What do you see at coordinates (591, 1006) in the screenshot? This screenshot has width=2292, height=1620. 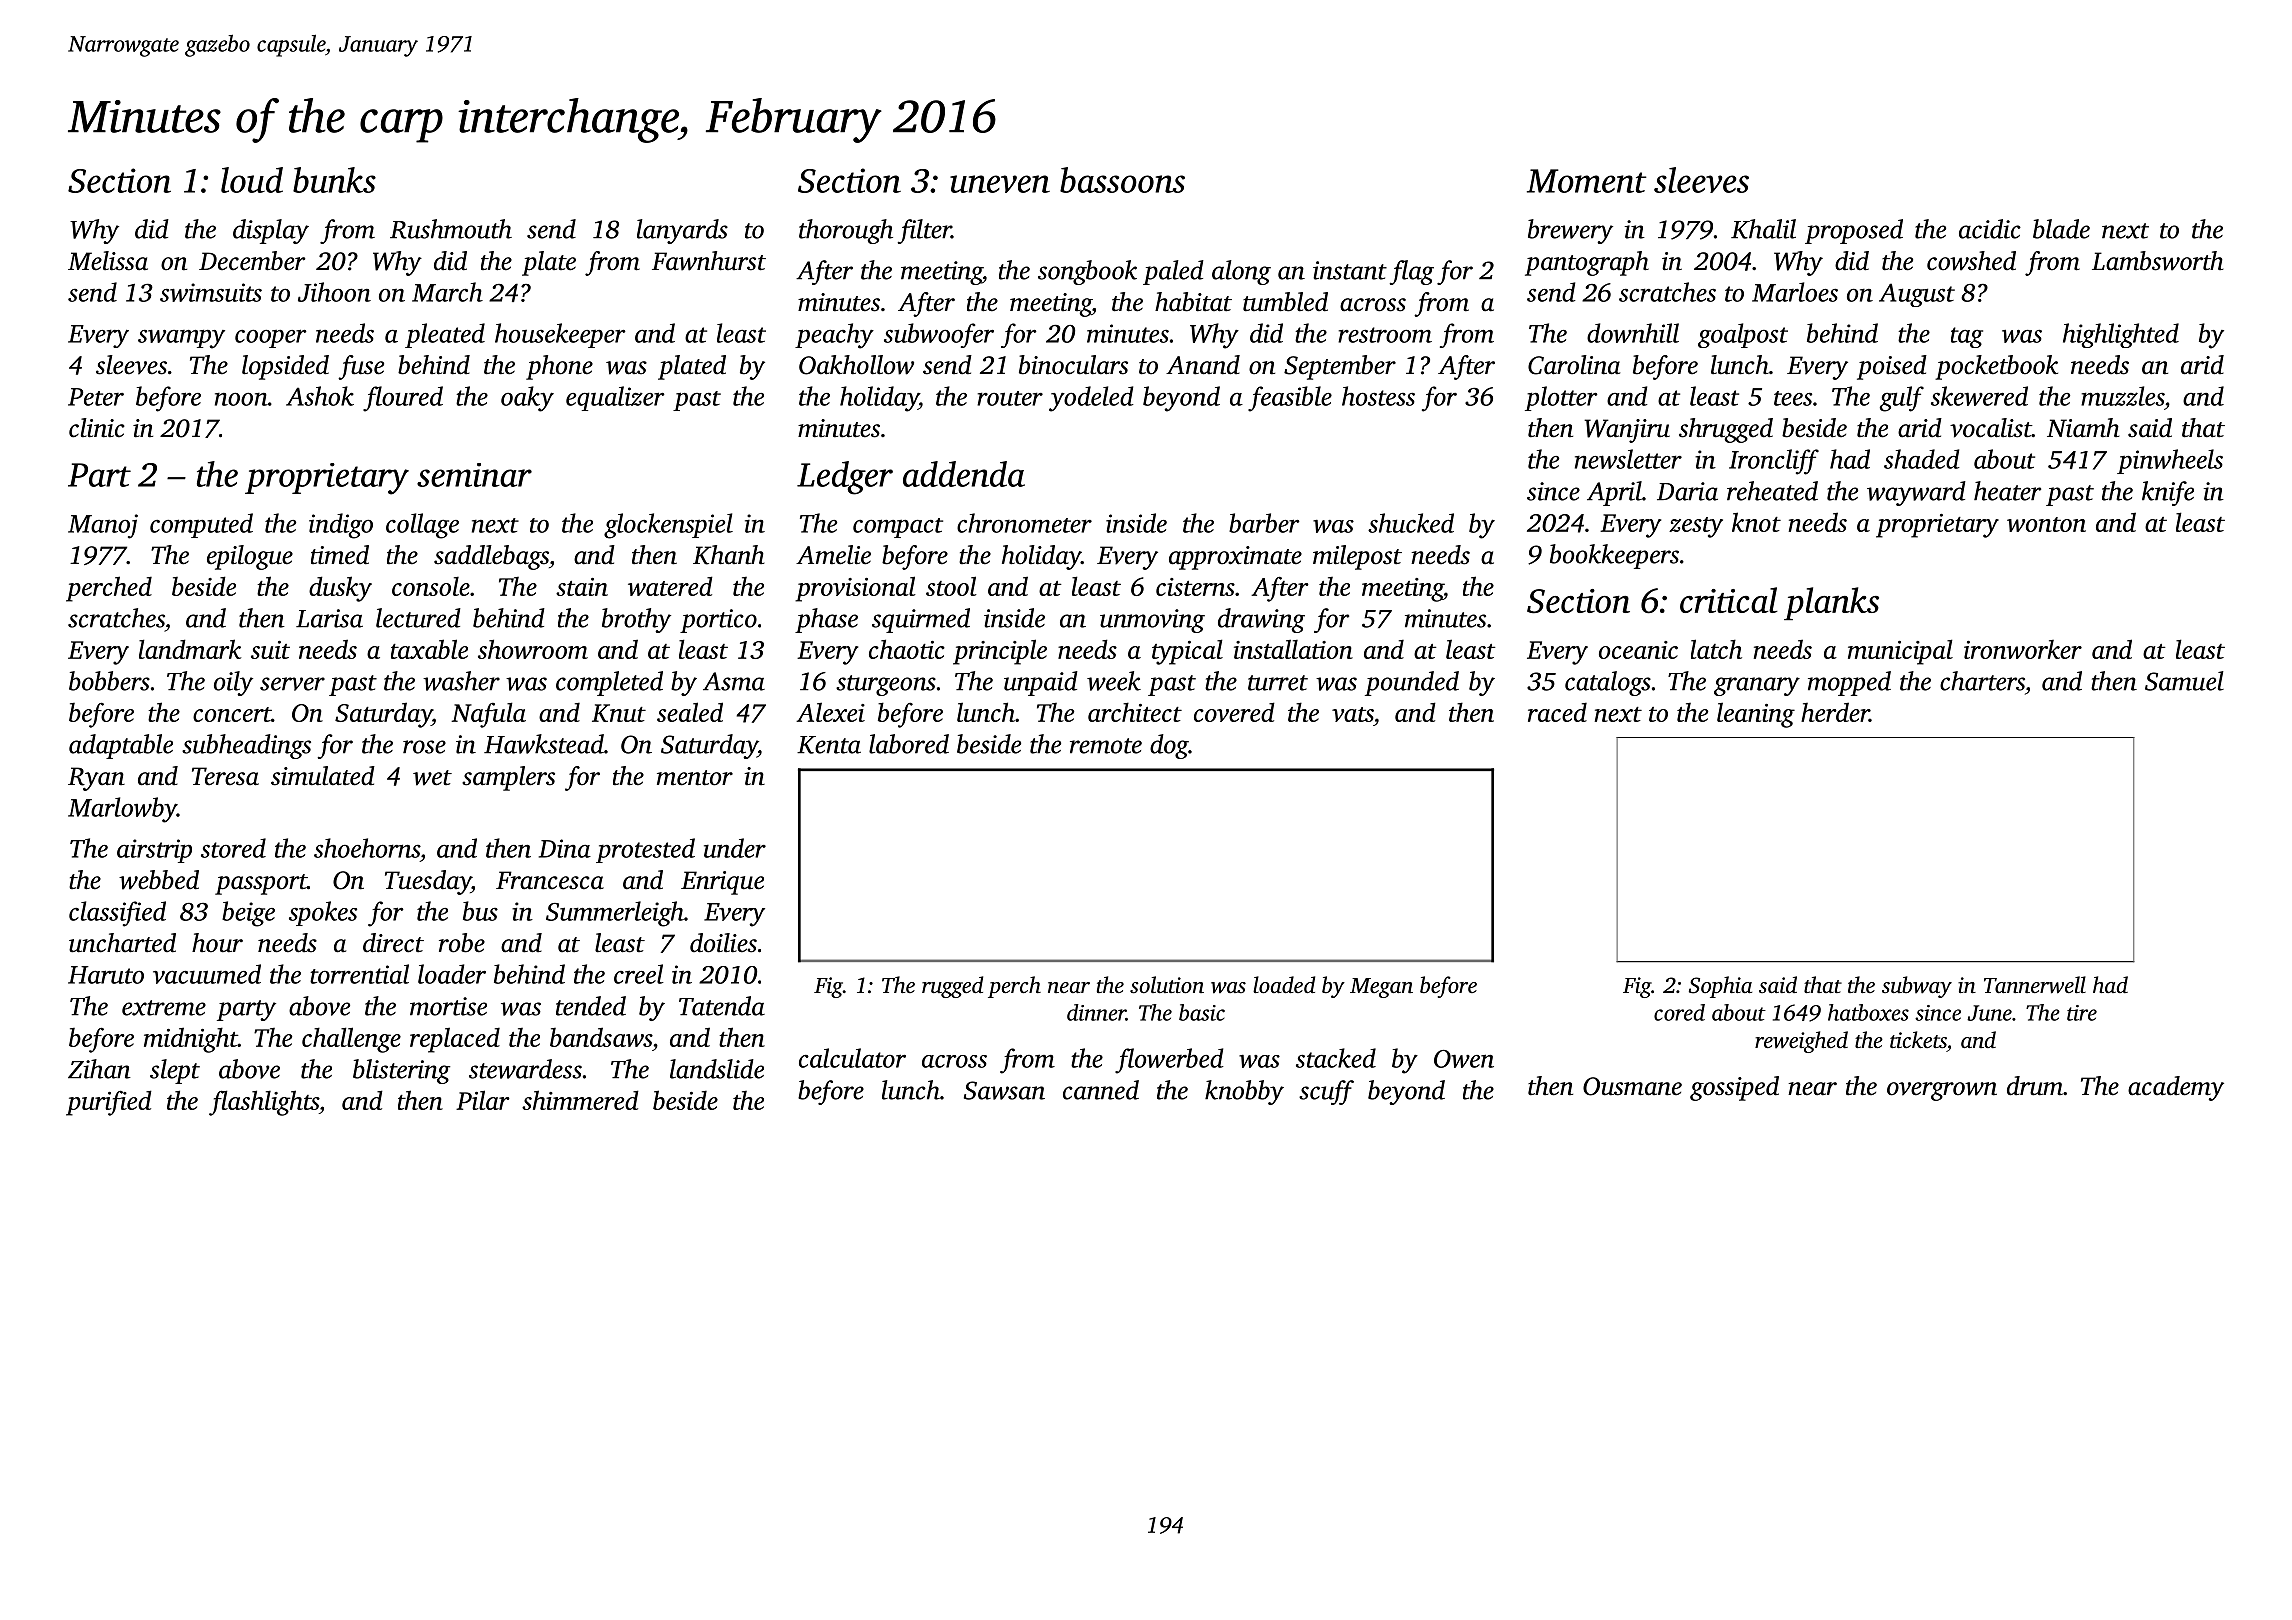 I see `tended` at bounding box center [591, 1006].
